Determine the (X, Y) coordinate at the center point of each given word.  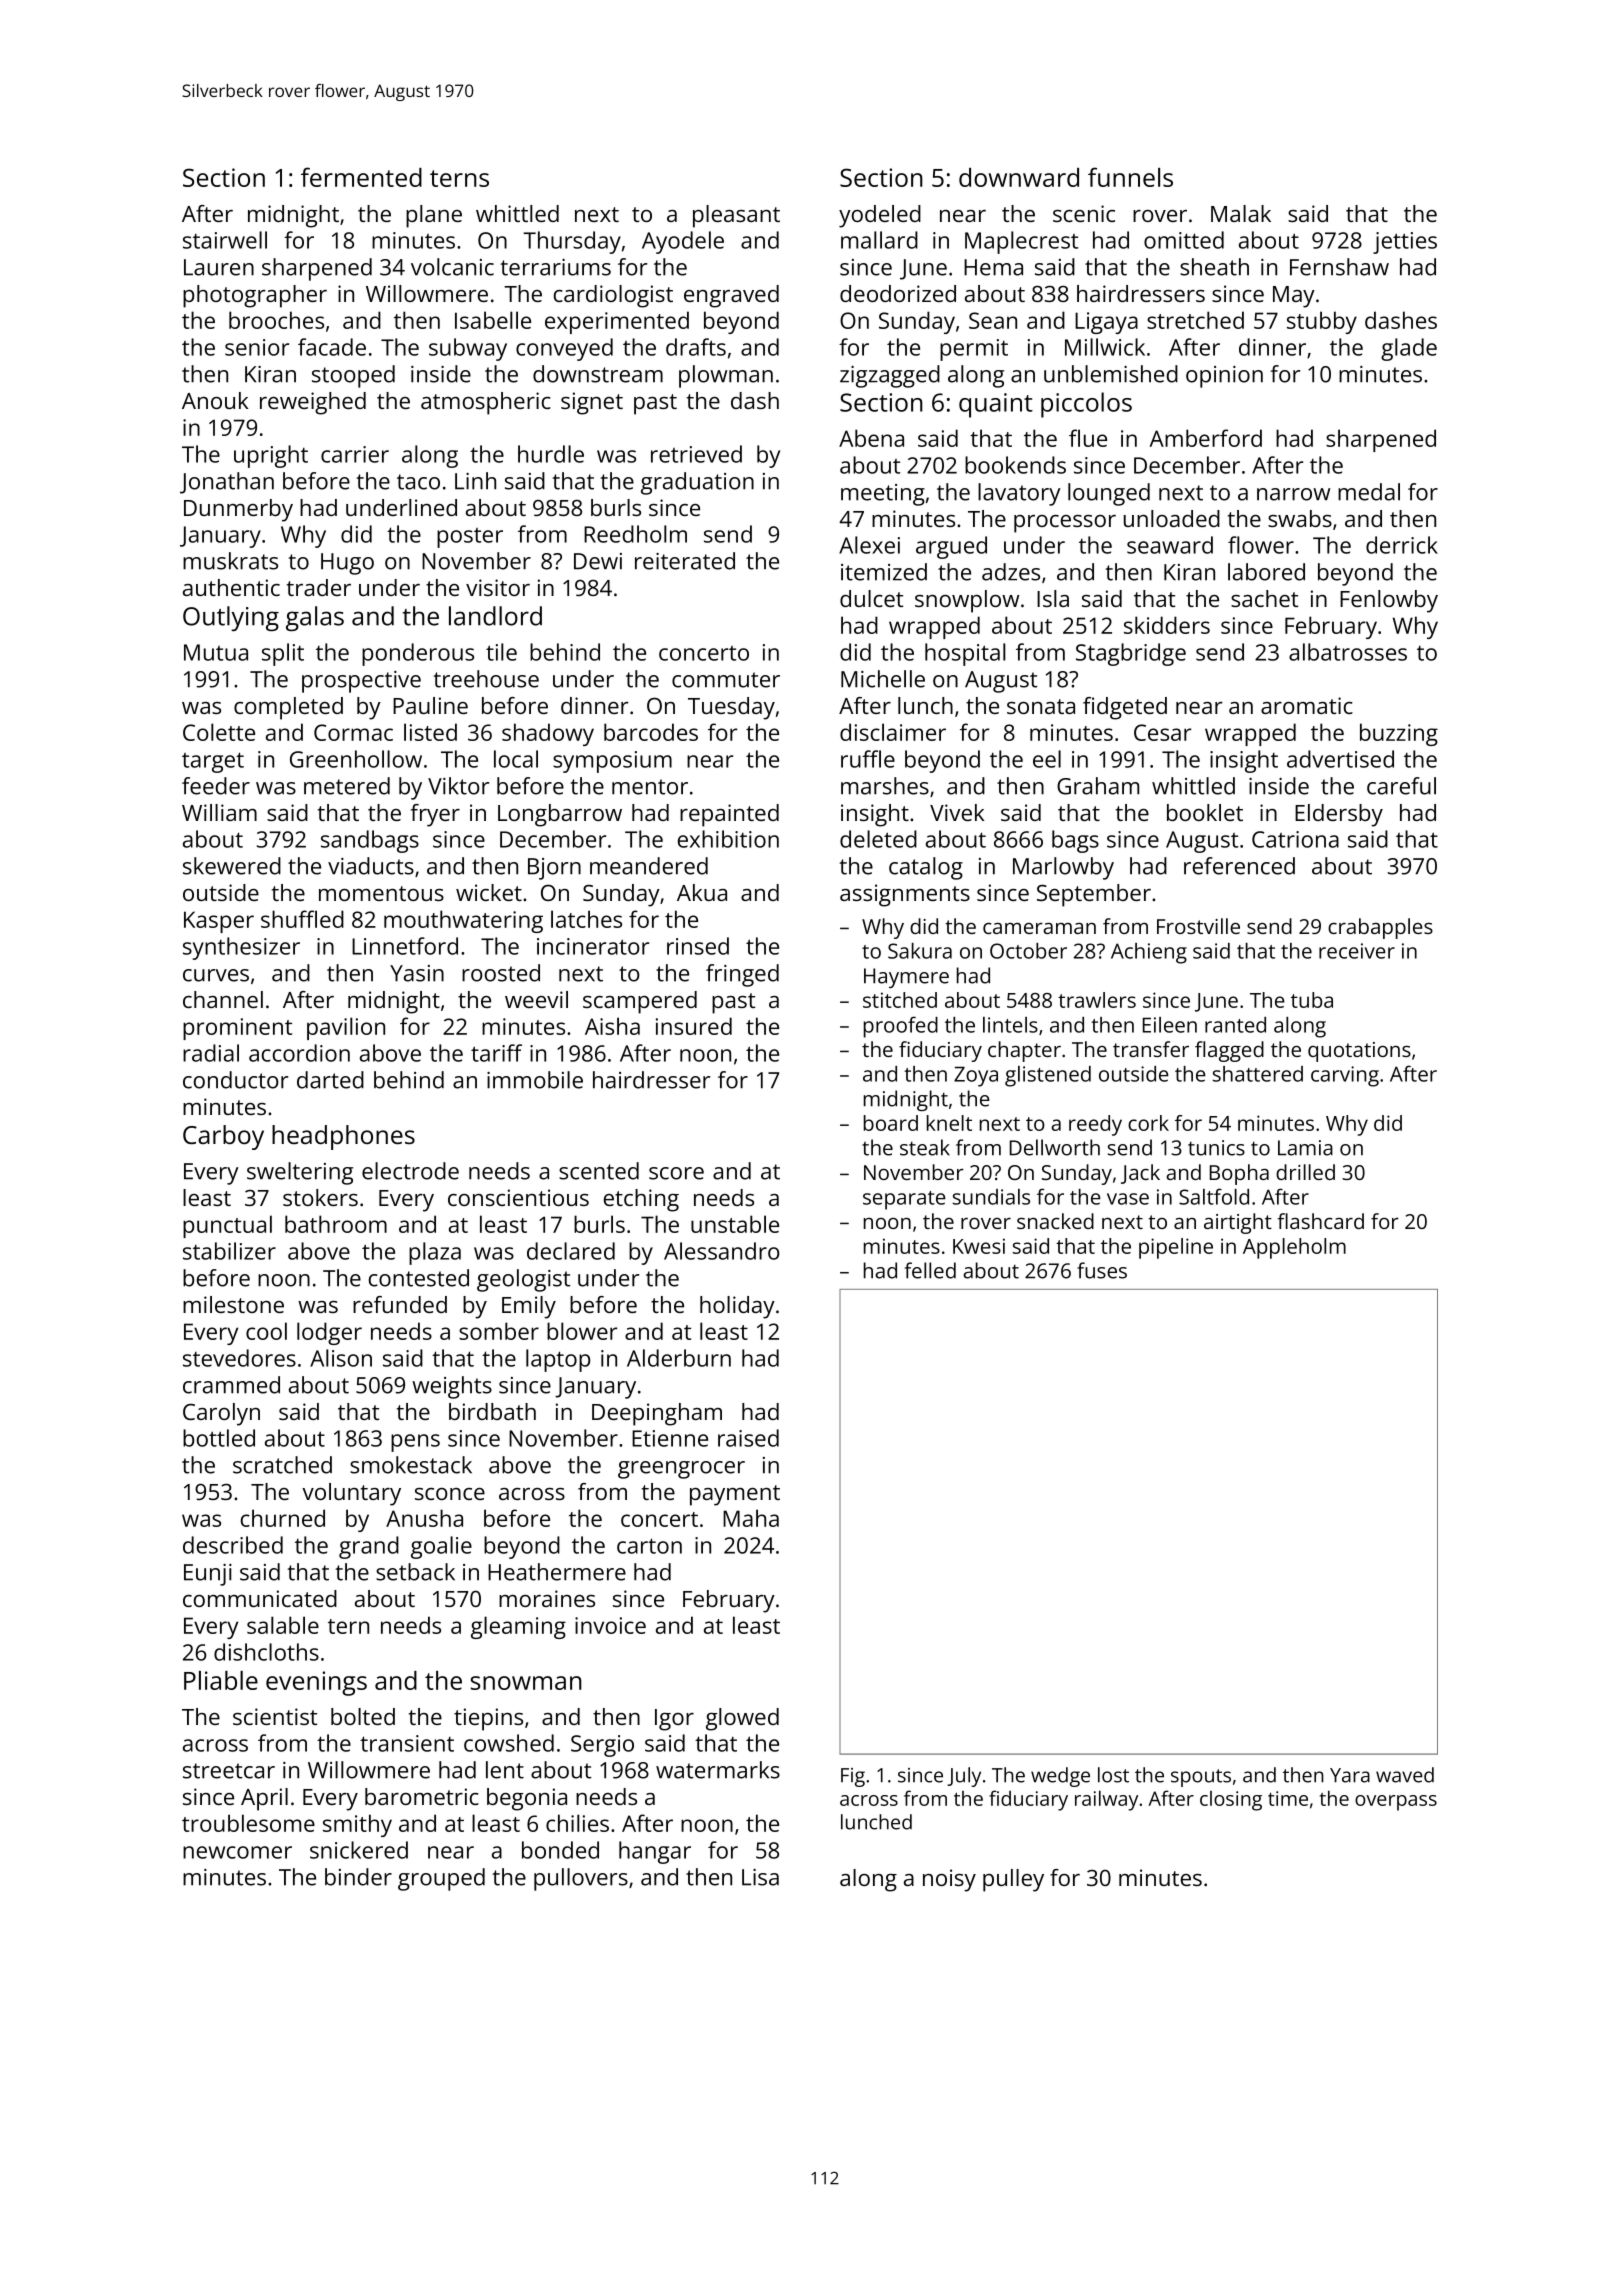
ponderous (418, 654)
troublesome (248, 1823)
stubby (1322, 322)
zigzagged (890, 376)
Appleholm (1294, 1248)
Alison (341, 1358)
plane (434, 216)
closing (1231, 1801)
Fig (853, 1777)
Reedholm (635, 534)
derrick (1402, 545)
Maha (751, 1518)
